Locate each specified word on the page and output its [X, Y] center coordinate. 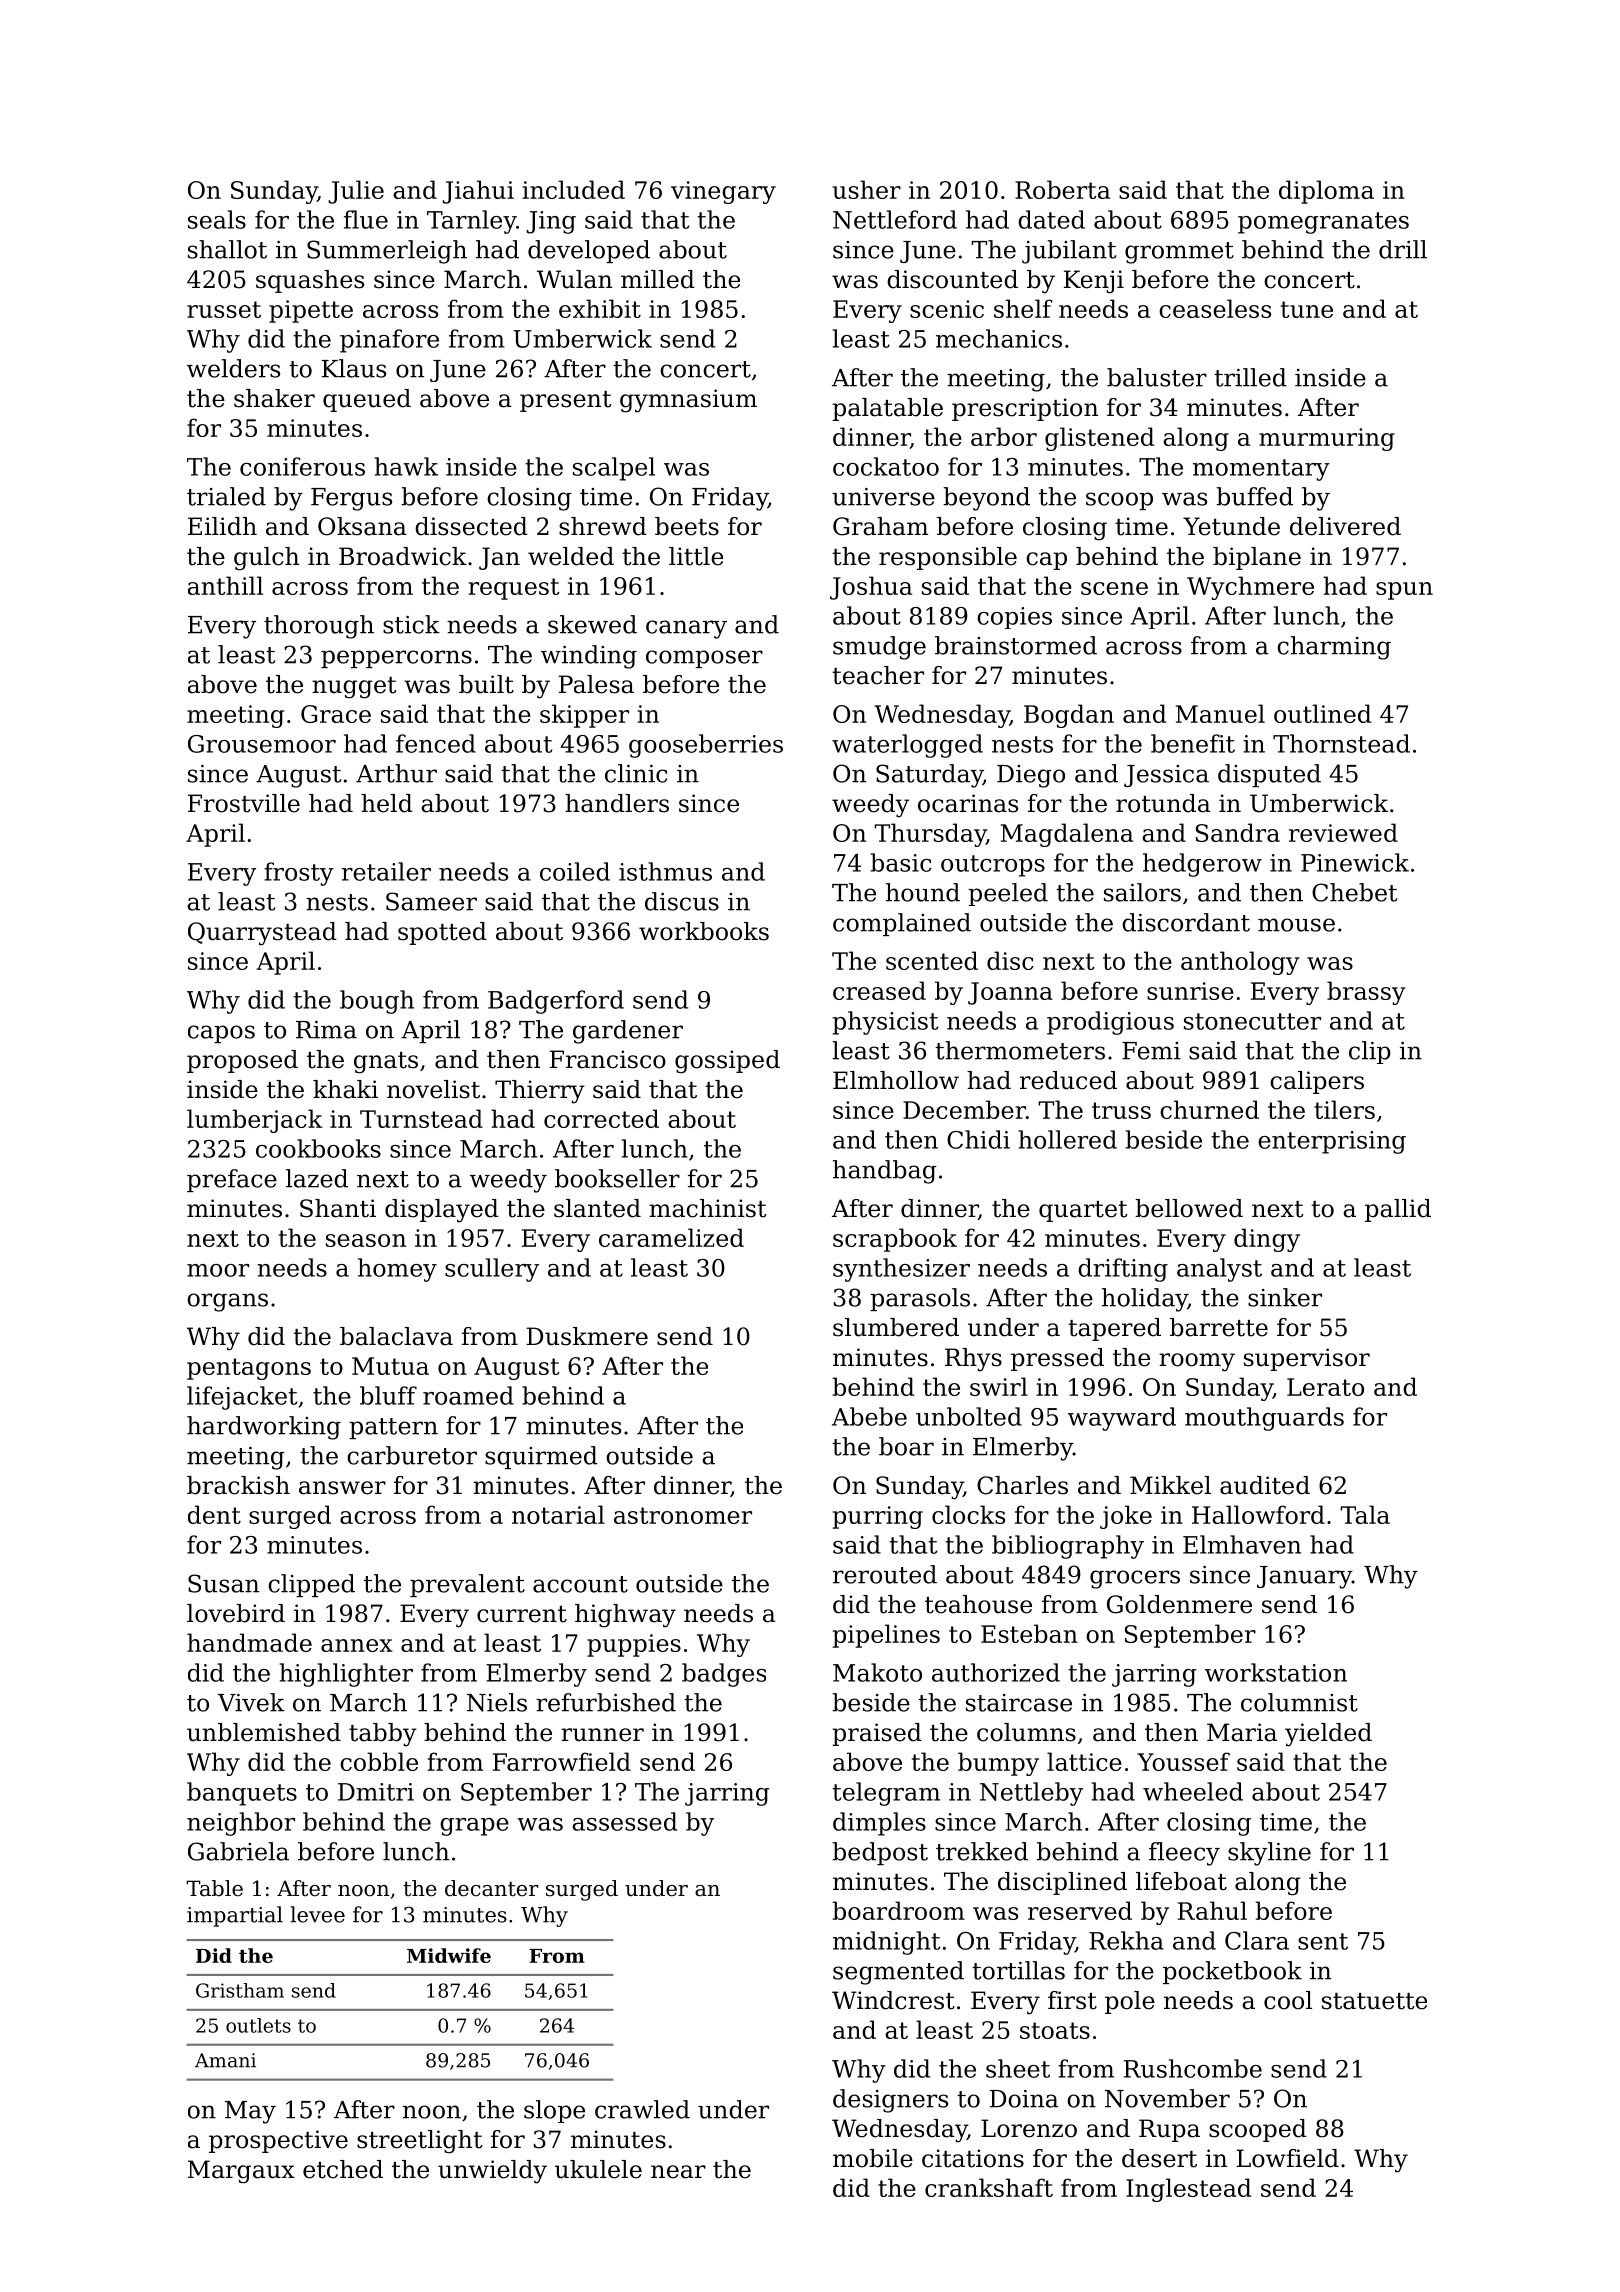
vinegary [723, 192]
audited [1265, 1485]
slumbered [896, 1327]
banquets [242, 1794]
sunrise [1190, 991]
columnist [1299, 1702]
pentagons [249, 1369]
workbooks [704, 931]
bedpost [880, 1853]
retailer [386, 871]
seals [217, 219]
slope [554, 2111]
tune [1307, 309]
